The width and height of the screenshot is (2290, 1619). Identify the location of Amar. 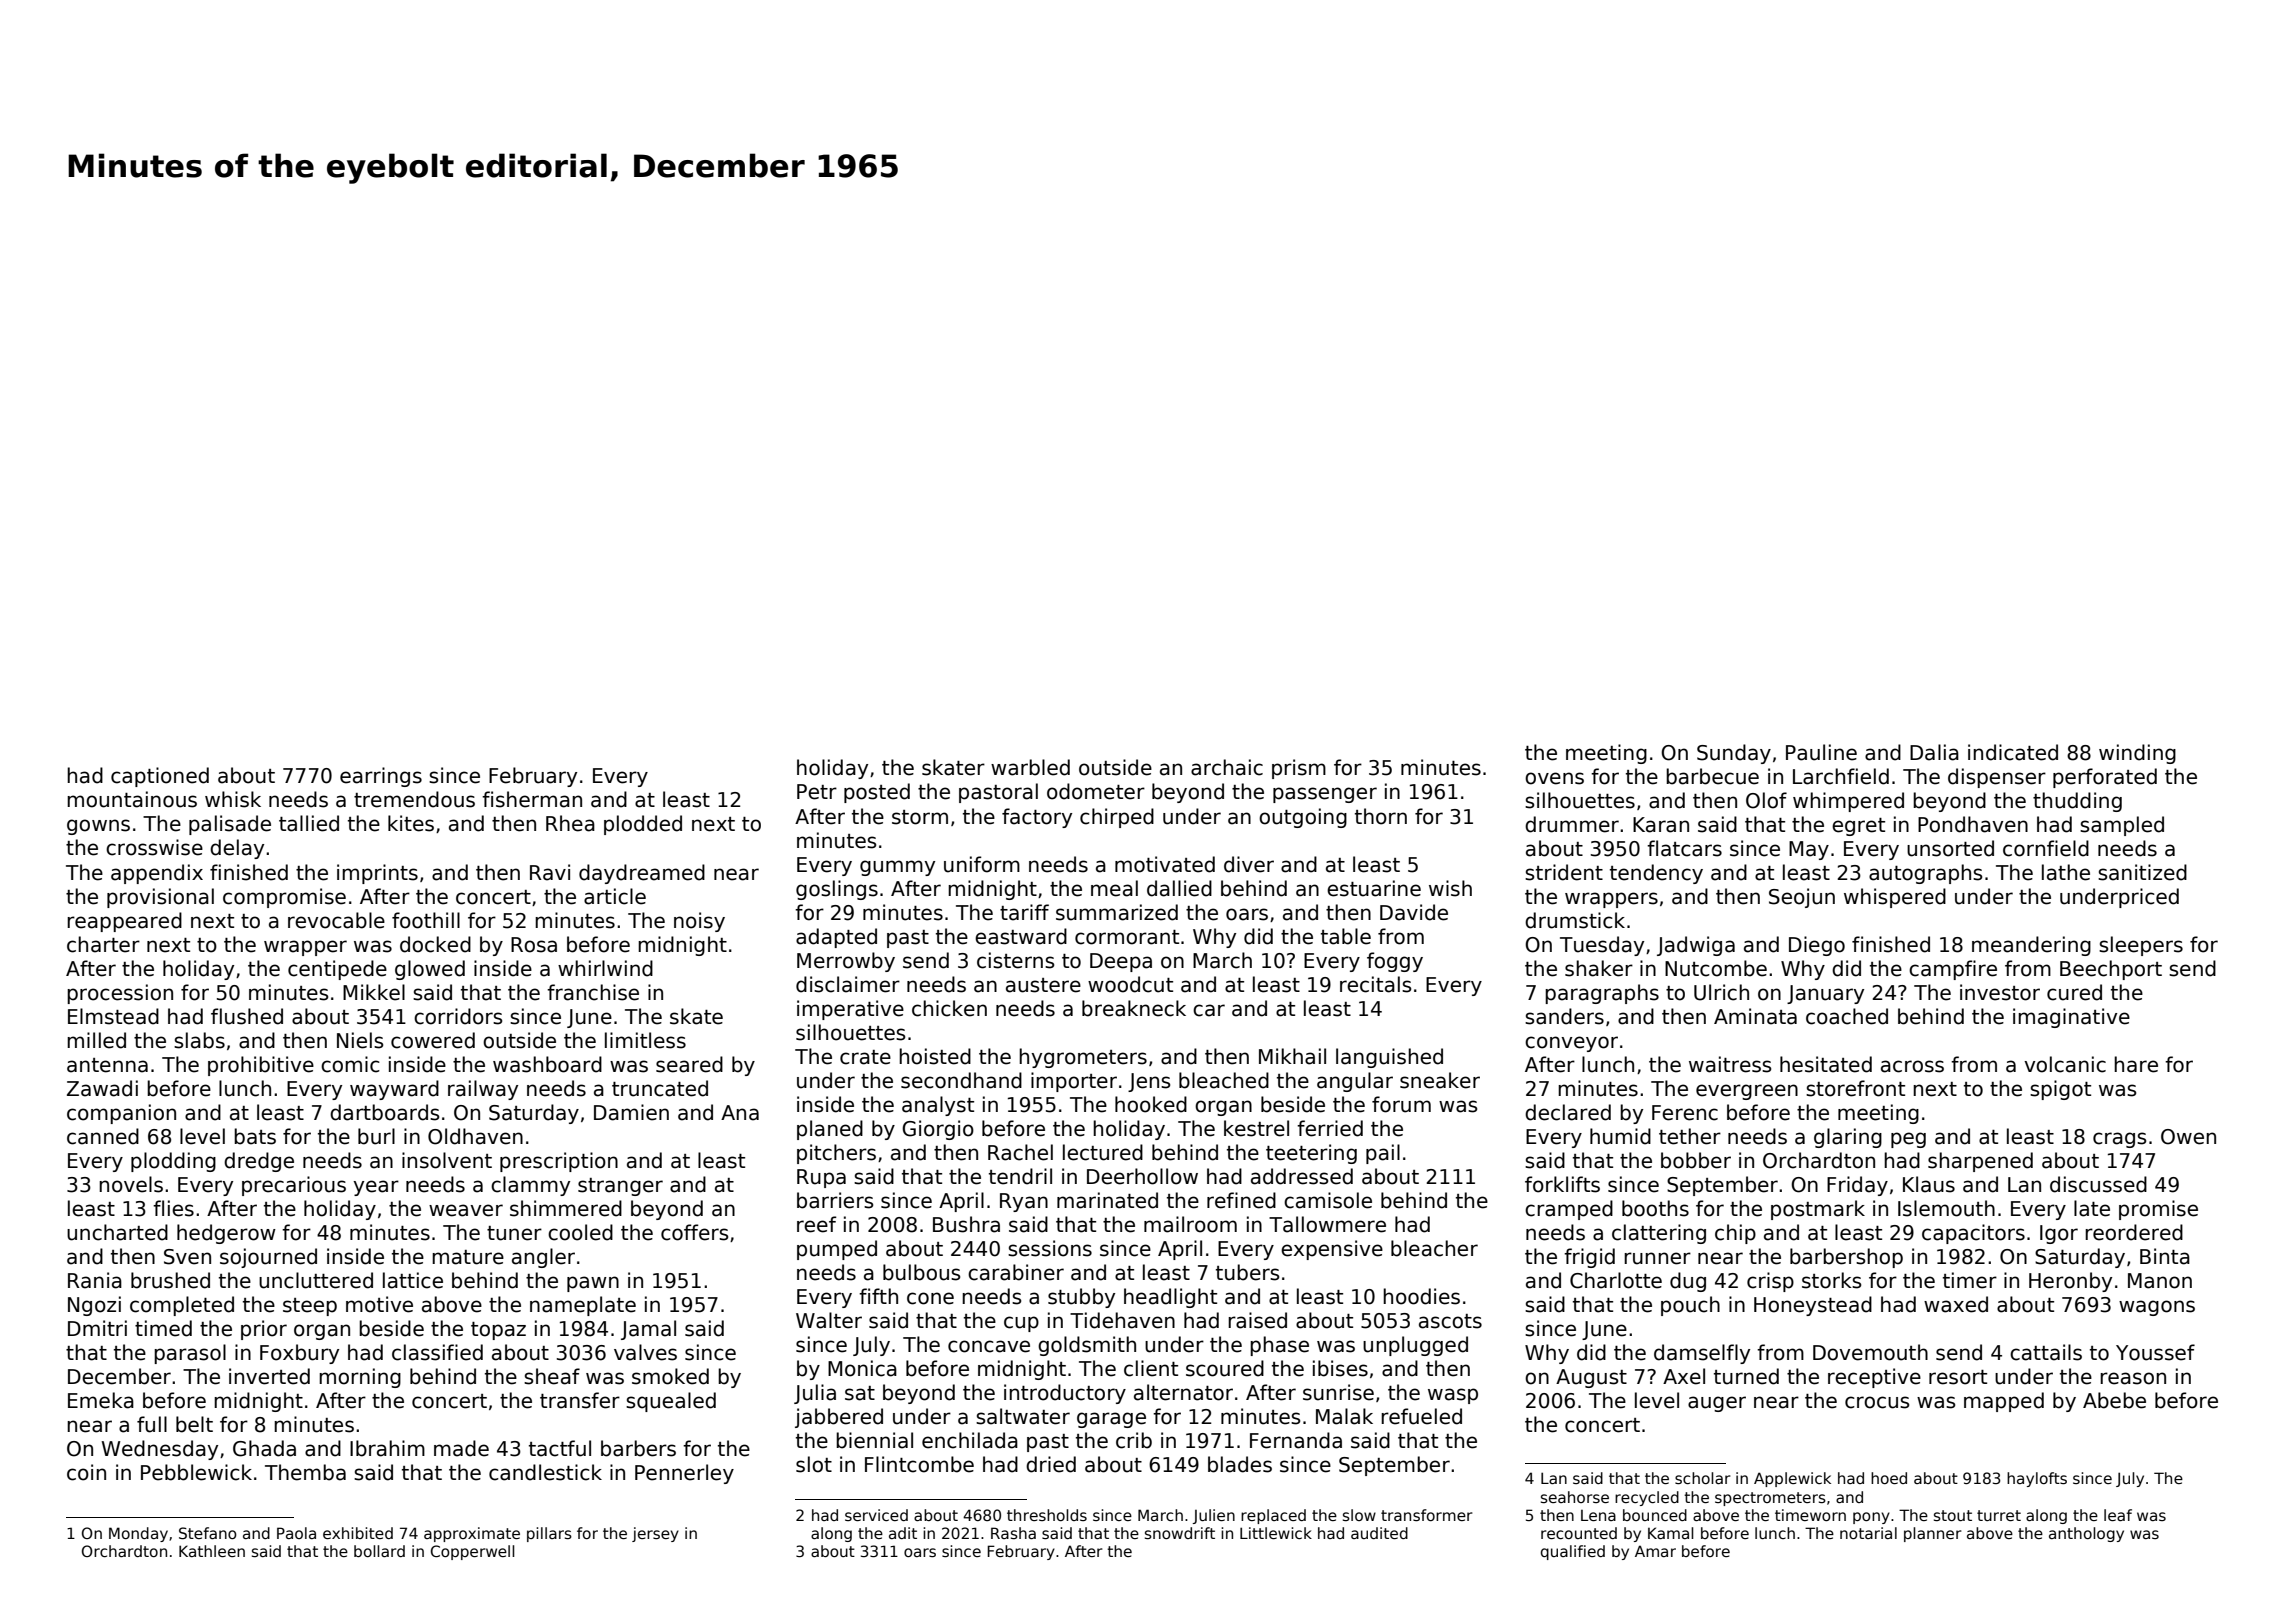
(1655, 1551).
